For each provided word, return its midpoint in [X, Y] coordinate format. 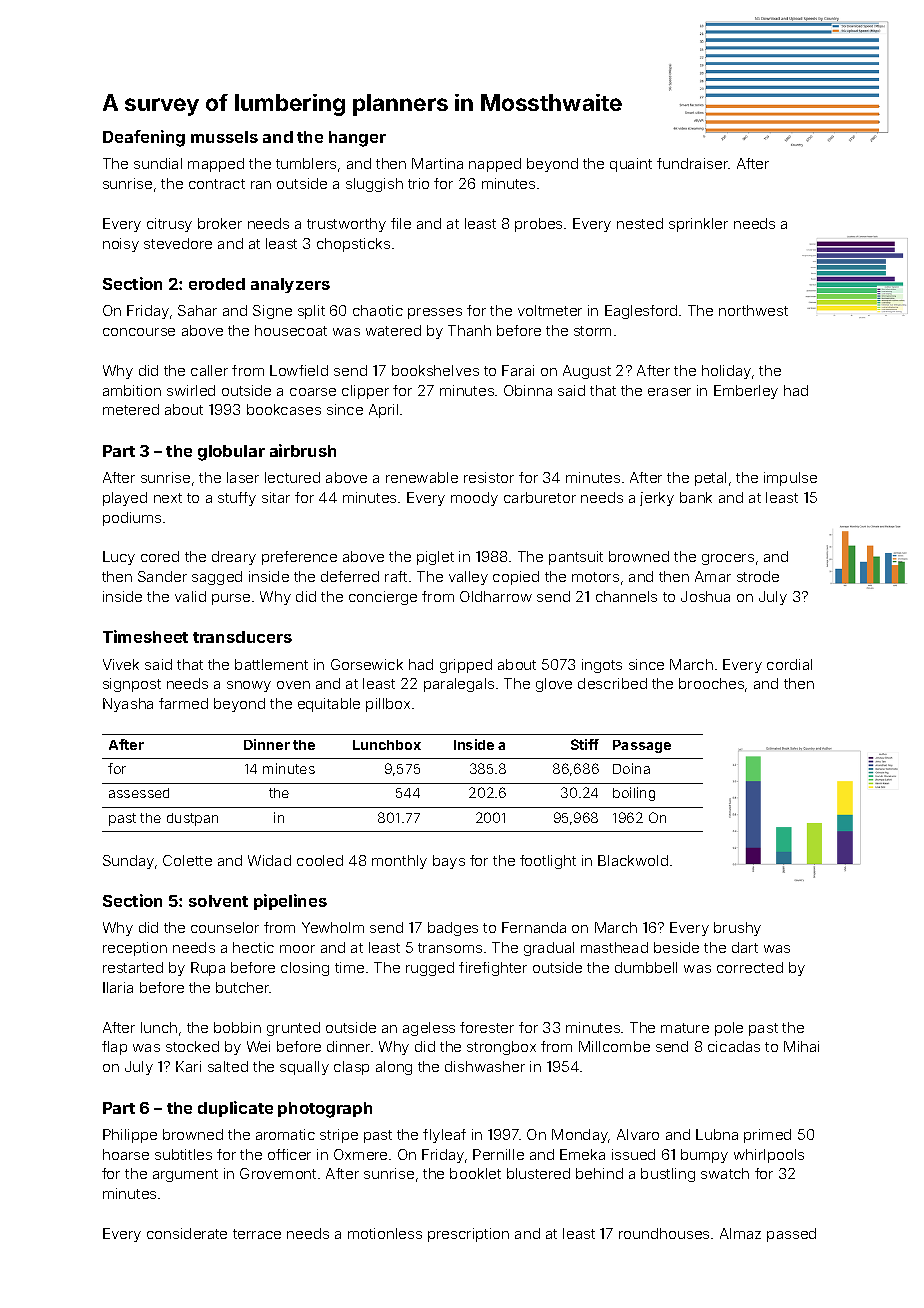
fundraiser [693, 163]
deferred [350, 576]
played [125, 499]
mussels [224, 137]
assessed [139, 793]
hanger [357, 139]
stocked [192, 1046]
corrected [750, 967]
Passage [642, 746]
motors [595, 577]
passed [791, 1235]
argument [185, 1175]
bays [449, 862]
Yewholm [333, 927]
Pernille [498, 1154]
